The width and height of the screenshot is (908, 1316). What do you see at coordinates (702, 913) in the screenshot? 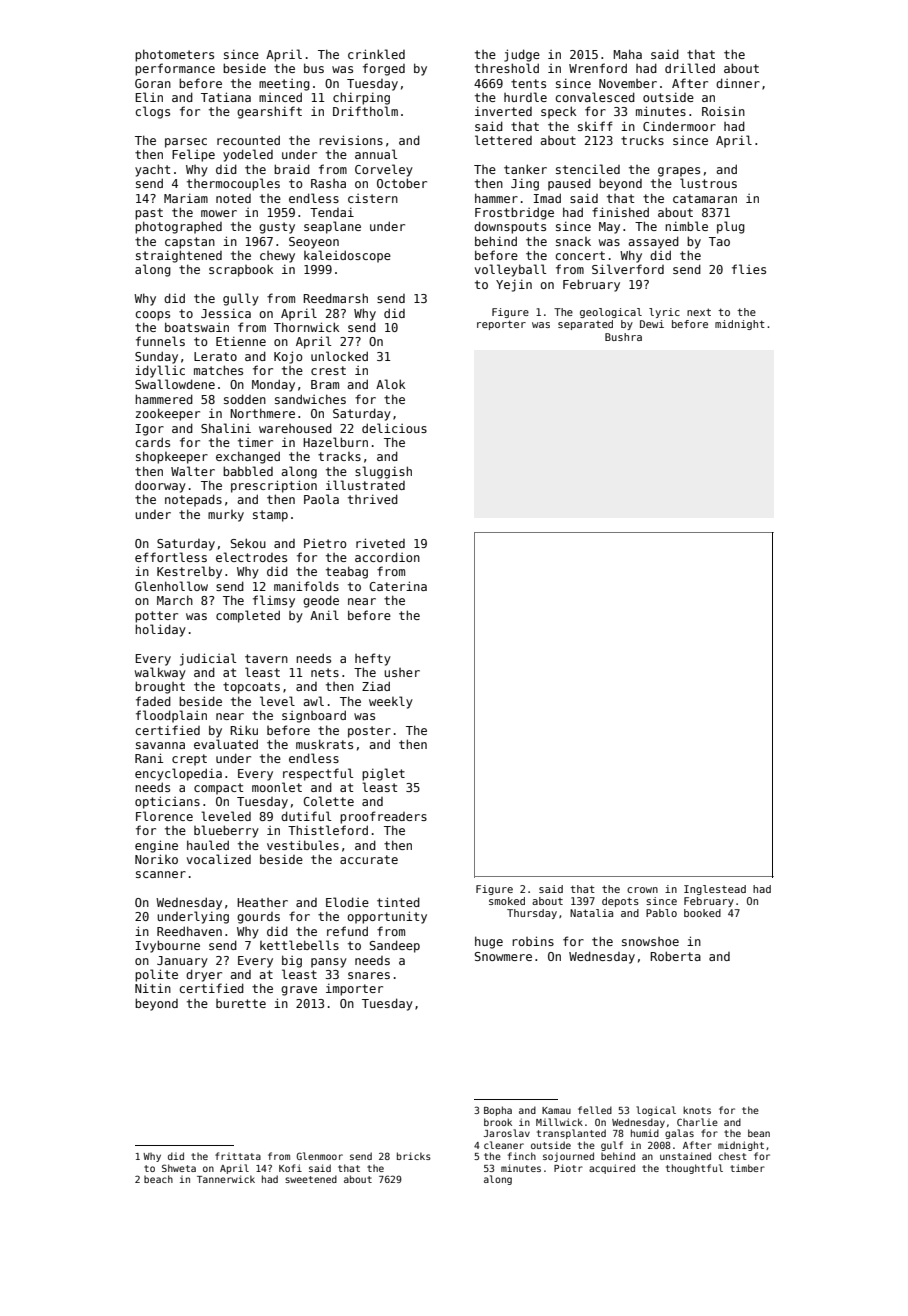
I see `booked` at bounding box center [702, 913].
